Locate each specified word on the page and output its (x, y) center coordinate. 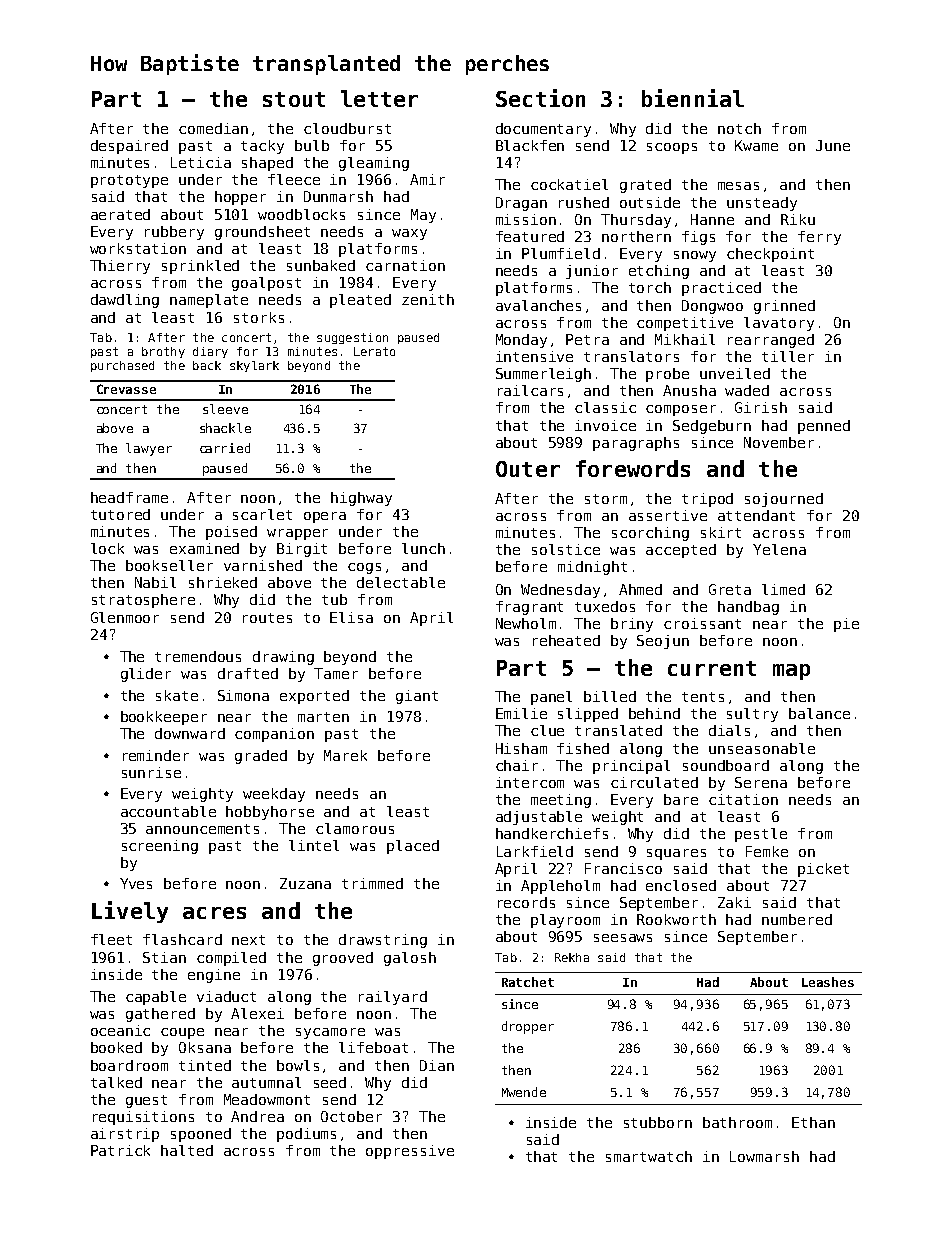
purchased (122, 366)
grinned (784, 307)
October (351, 1116)
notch (739, 128)
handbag (748, 608)
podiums (306, 1135)
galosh (410, 959)
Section (540, 98)
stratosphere (143, 601)
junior (592, 272)
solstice (566, 549)
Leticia (201, 162)
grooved (343, 959)
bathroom (737, 1122)
